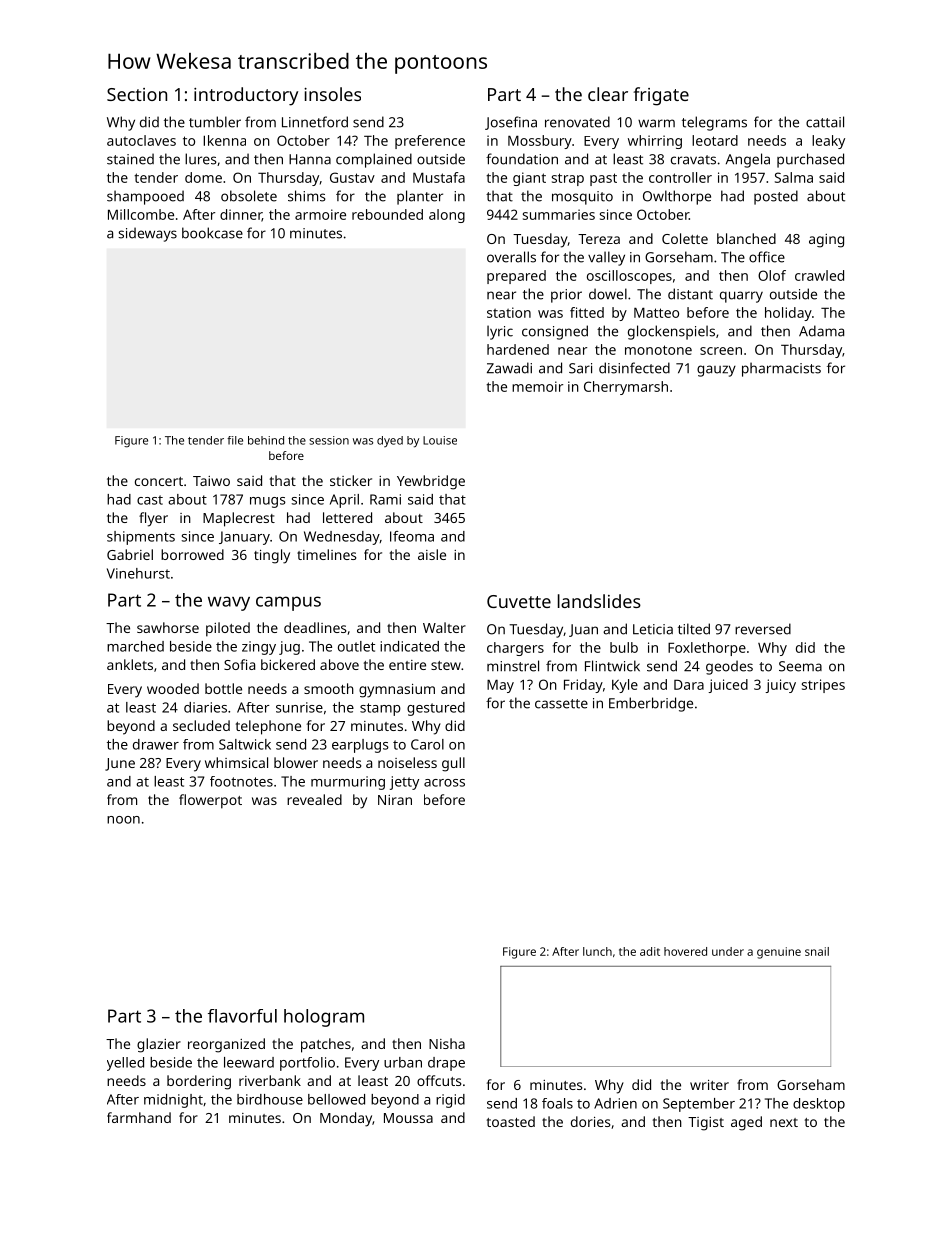 The image size is (952, 1233). Describe the element at coordinates (781, 369) in the screenshot. I see `pharmacists` at that location.
